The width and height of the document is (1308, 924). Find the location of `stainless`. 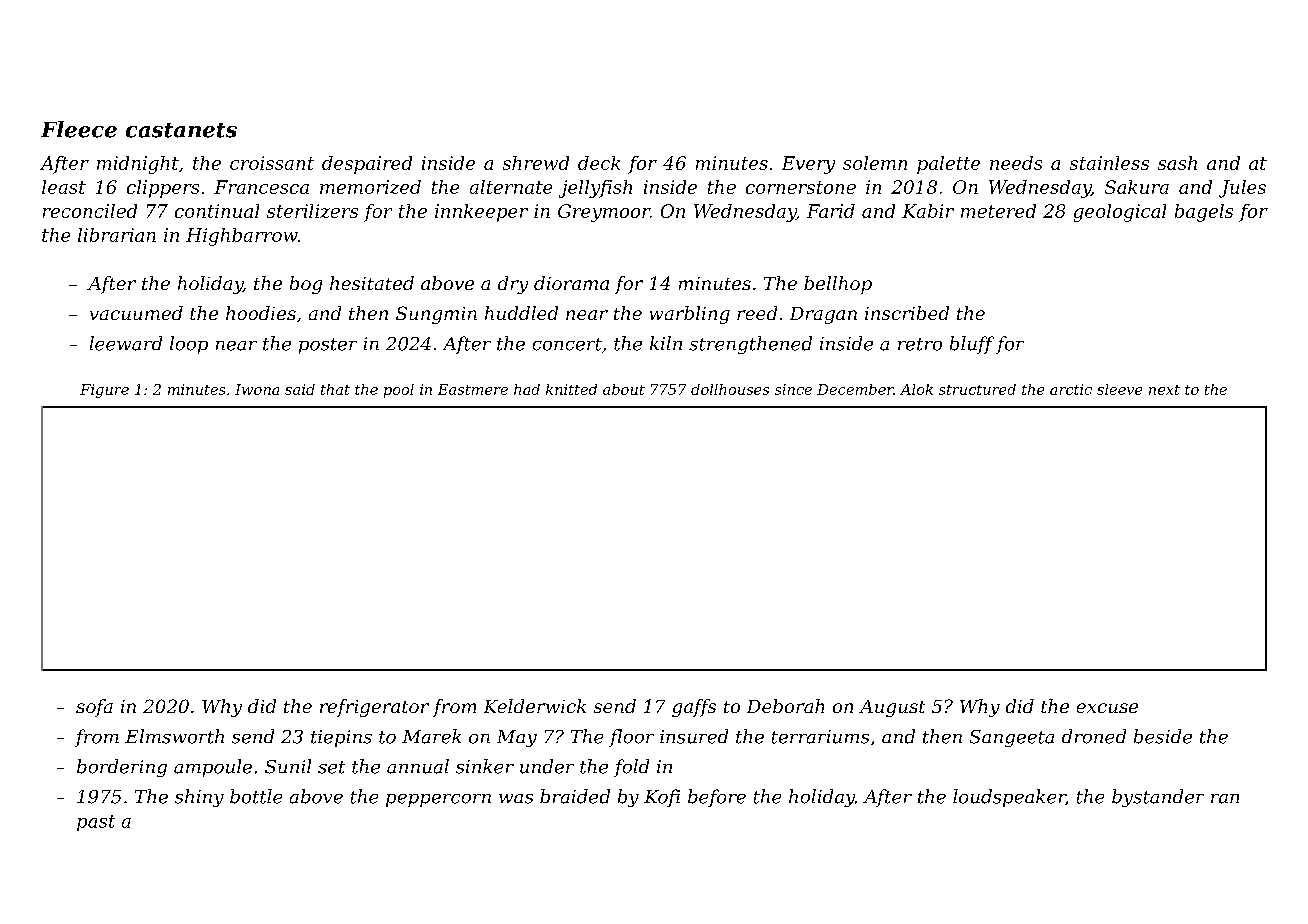

stainless is located at coordinates (1109, 163).
